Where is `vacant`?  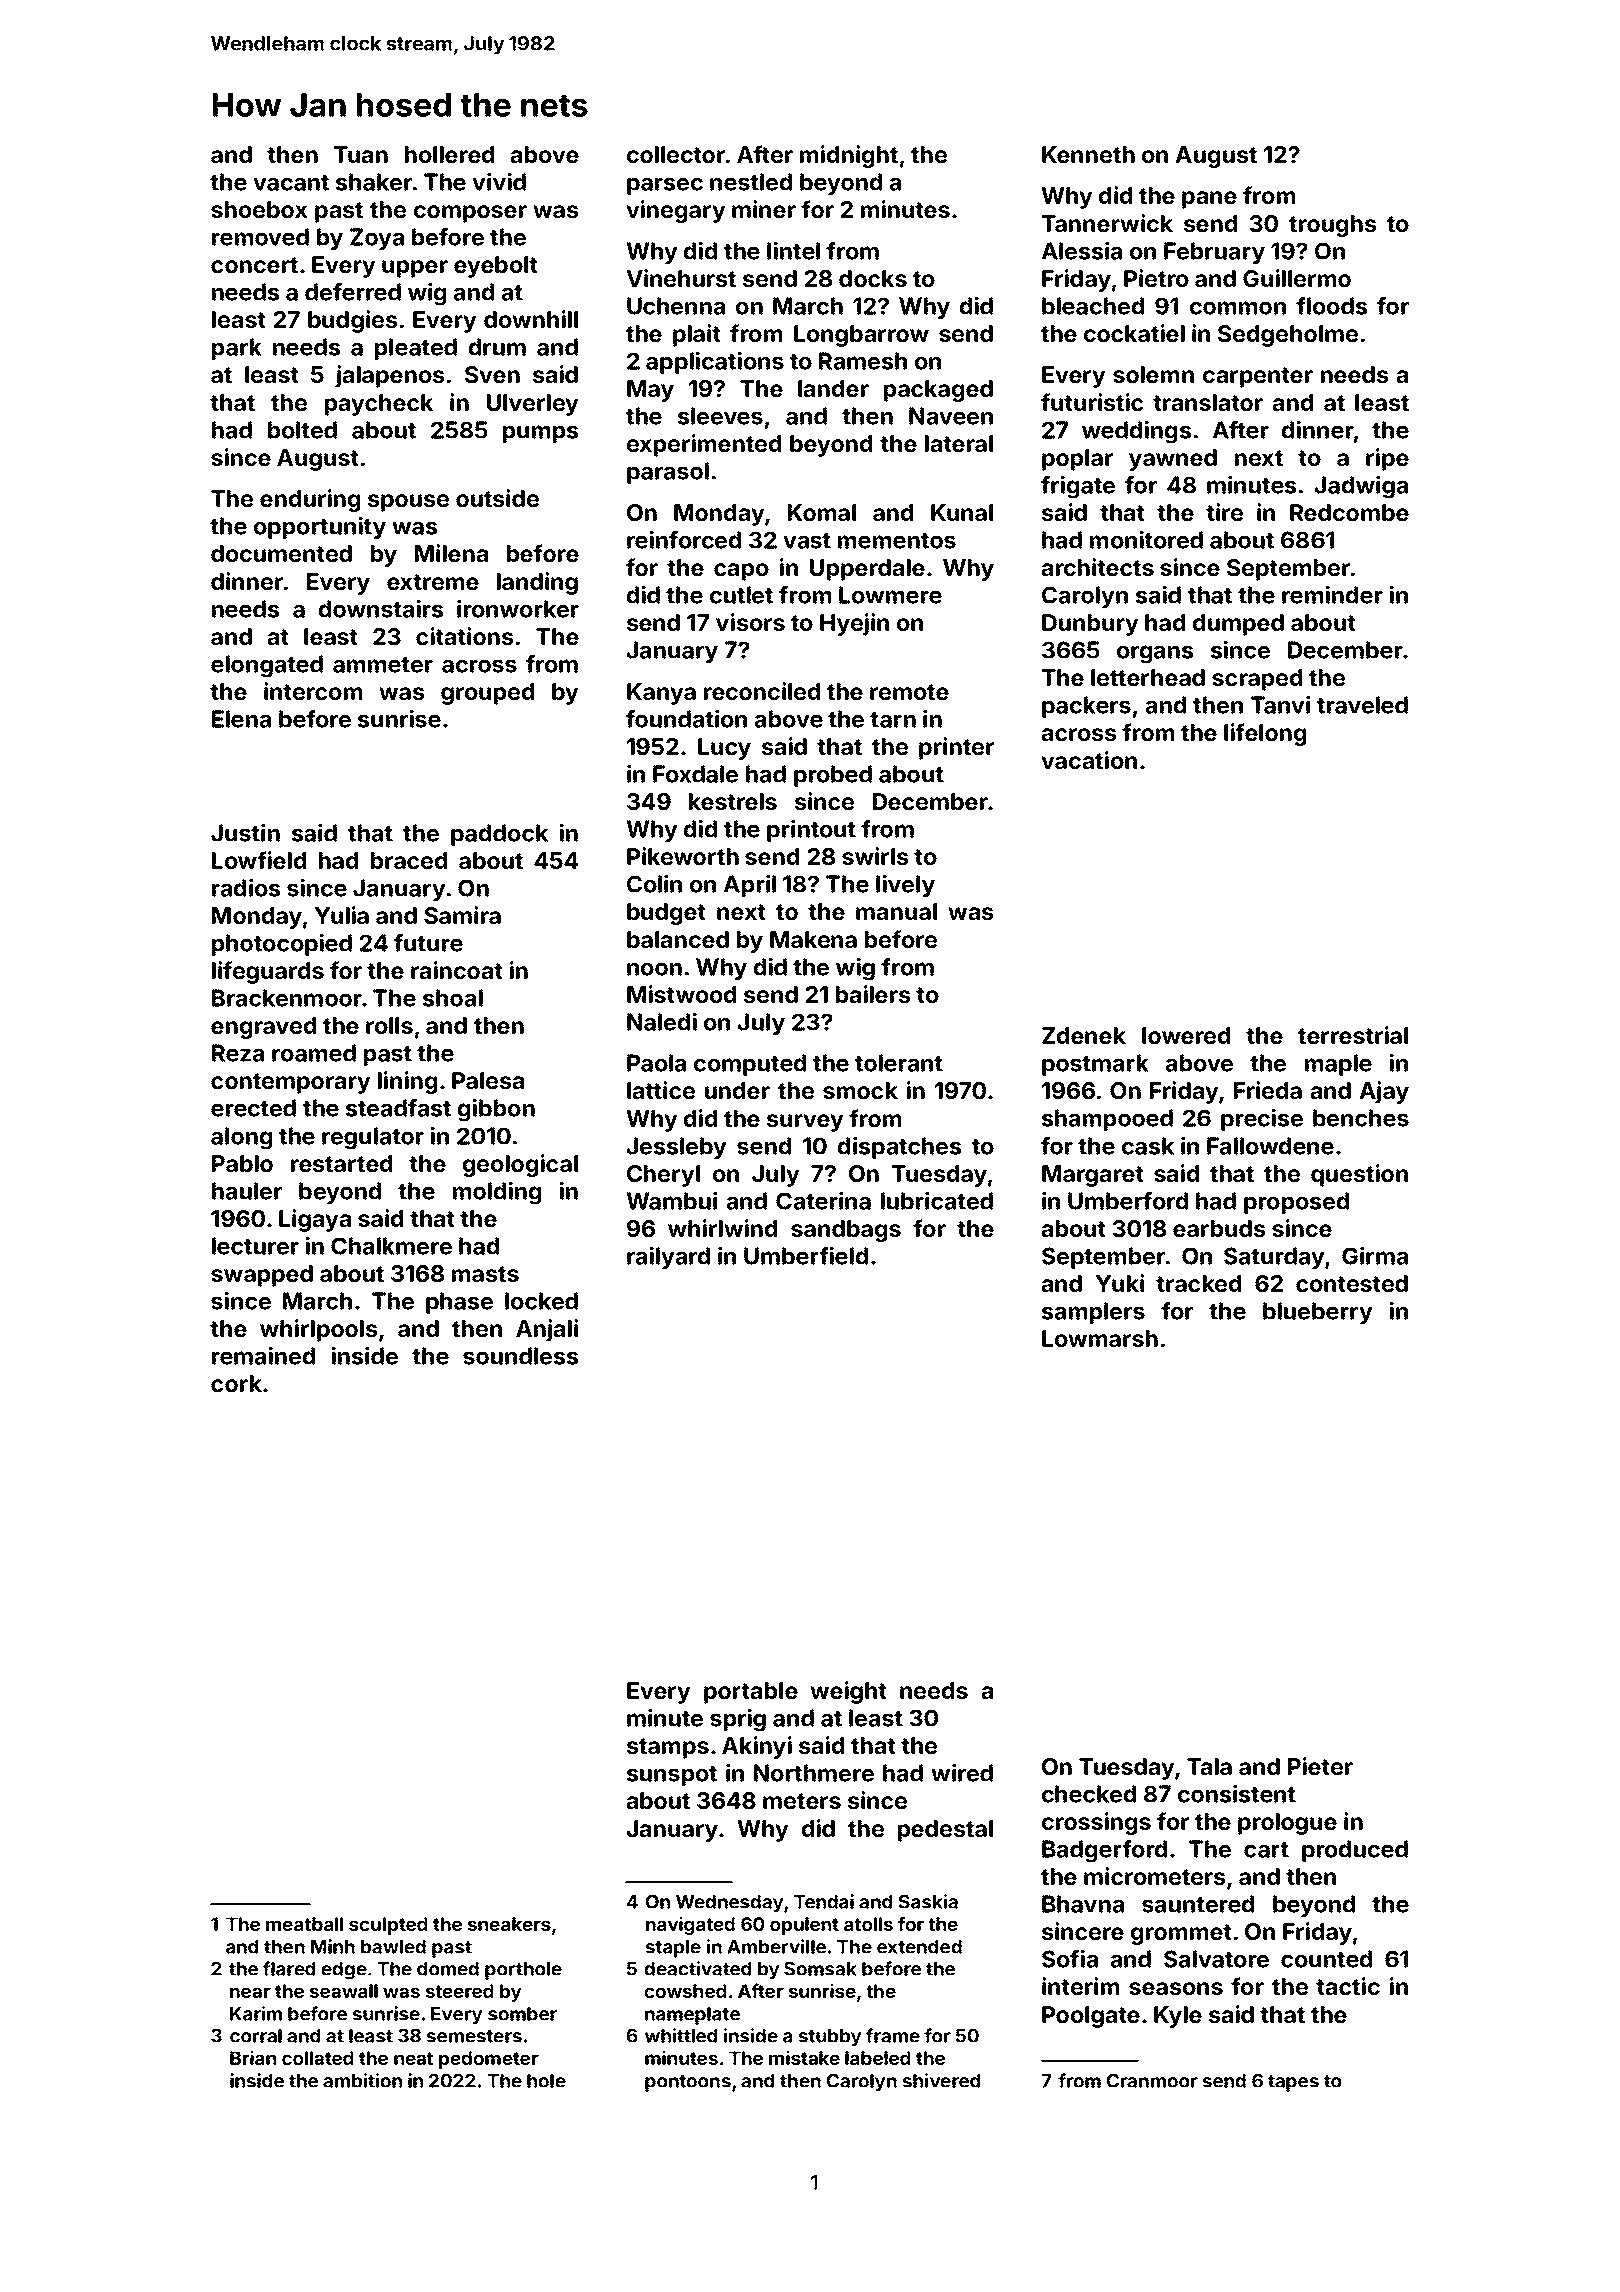 vacant is located at coordinates (291, 183).
